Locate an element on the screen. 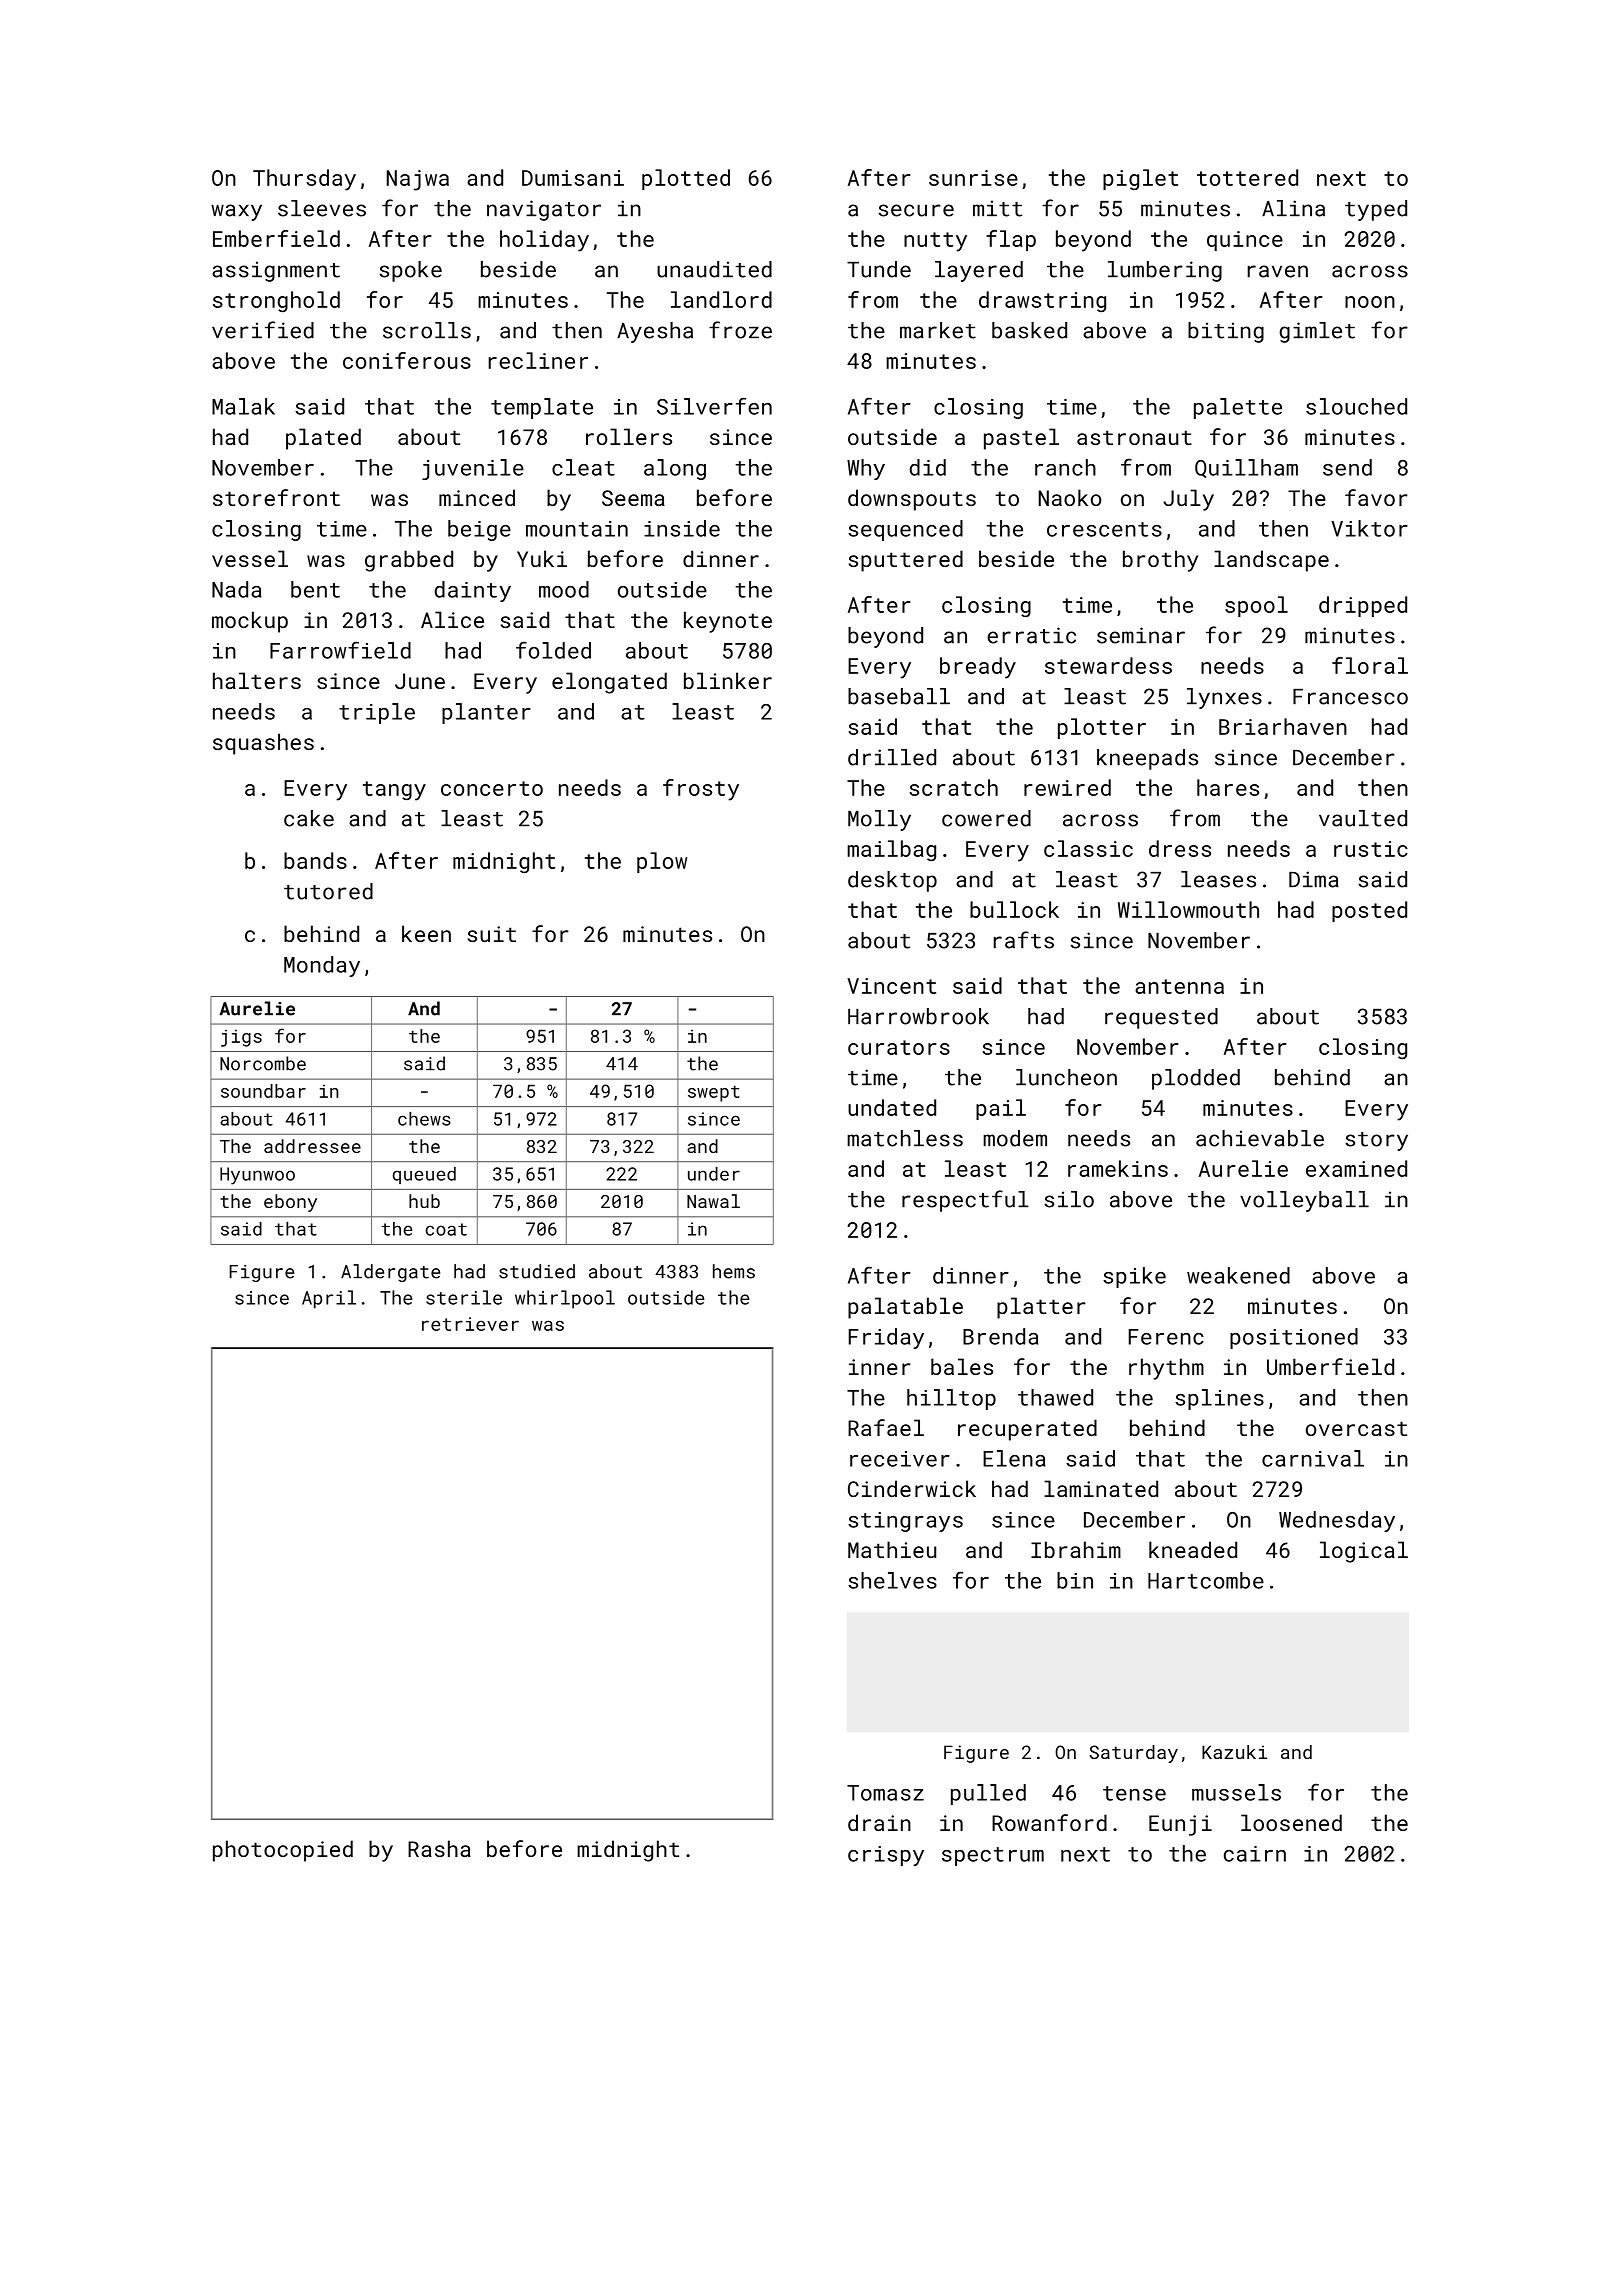 The height and width of the screenshot is (2292, 1620). pail is located at coordinates (1001, 1109).
